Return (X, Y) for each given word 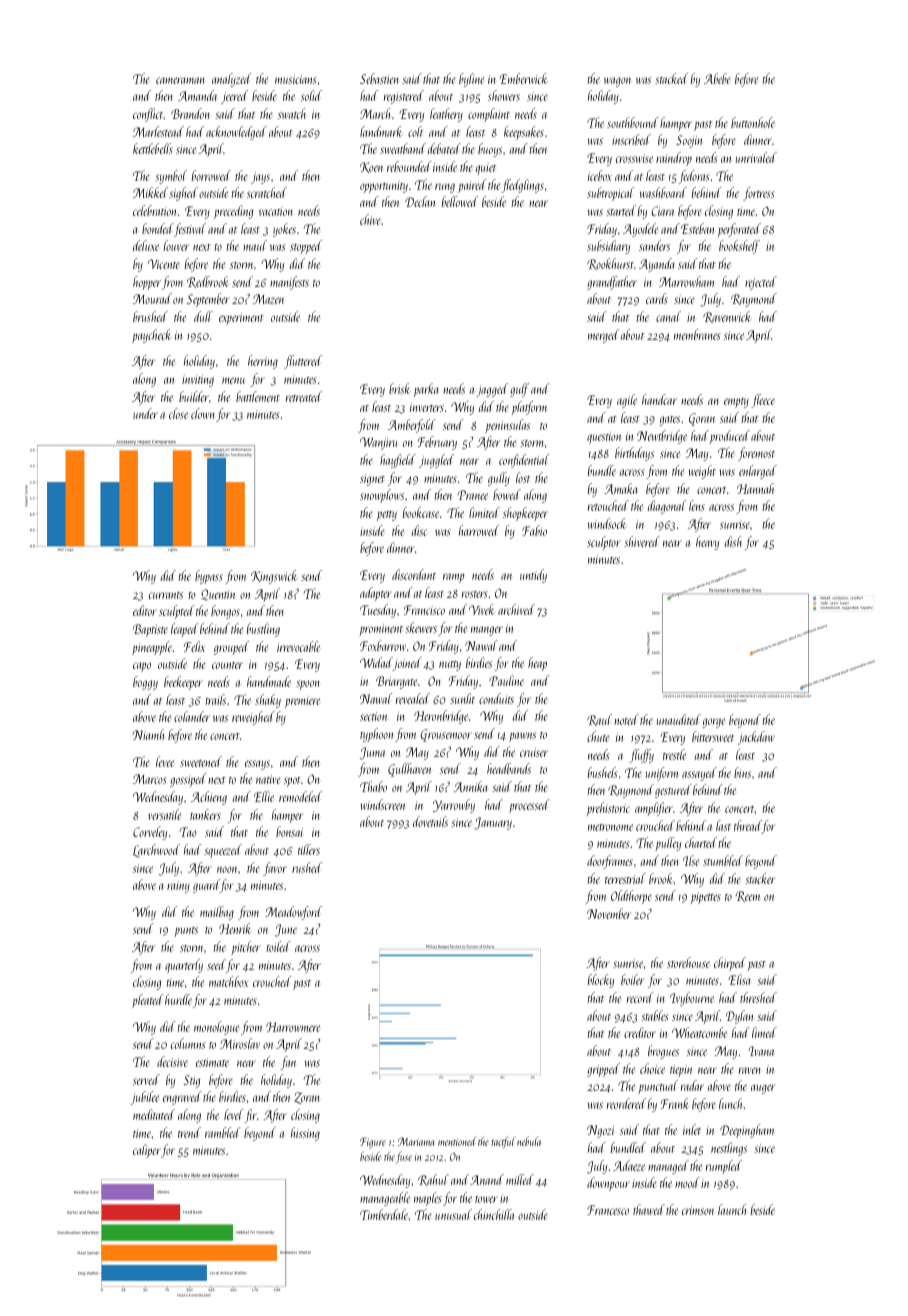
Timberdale (384, 1214)
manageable (385, 1199)
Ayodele (640, 230)
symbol (171, 177)
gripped (603, 1070)
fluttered (303, 362)
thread (748, 827)
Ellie (264, 796)
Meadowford (293, 913)
